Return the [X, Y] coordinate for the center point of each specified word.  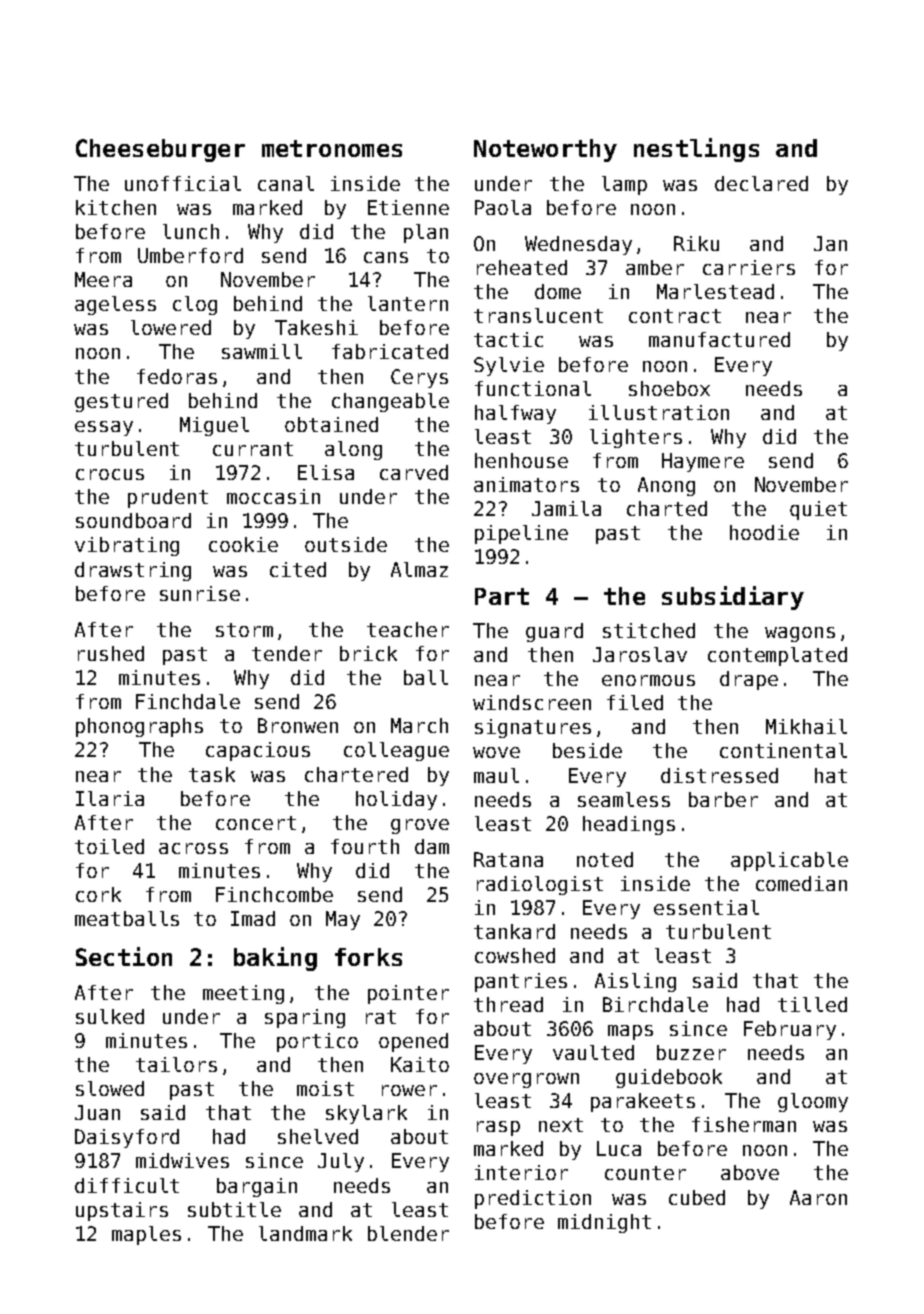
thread [508, 1004]
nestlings [696, 150]
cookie [243, 544]
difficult [127, 1185]
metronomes [332, 148]
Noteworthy [545, 150]
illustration [659, 412]
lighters [636, 438]
